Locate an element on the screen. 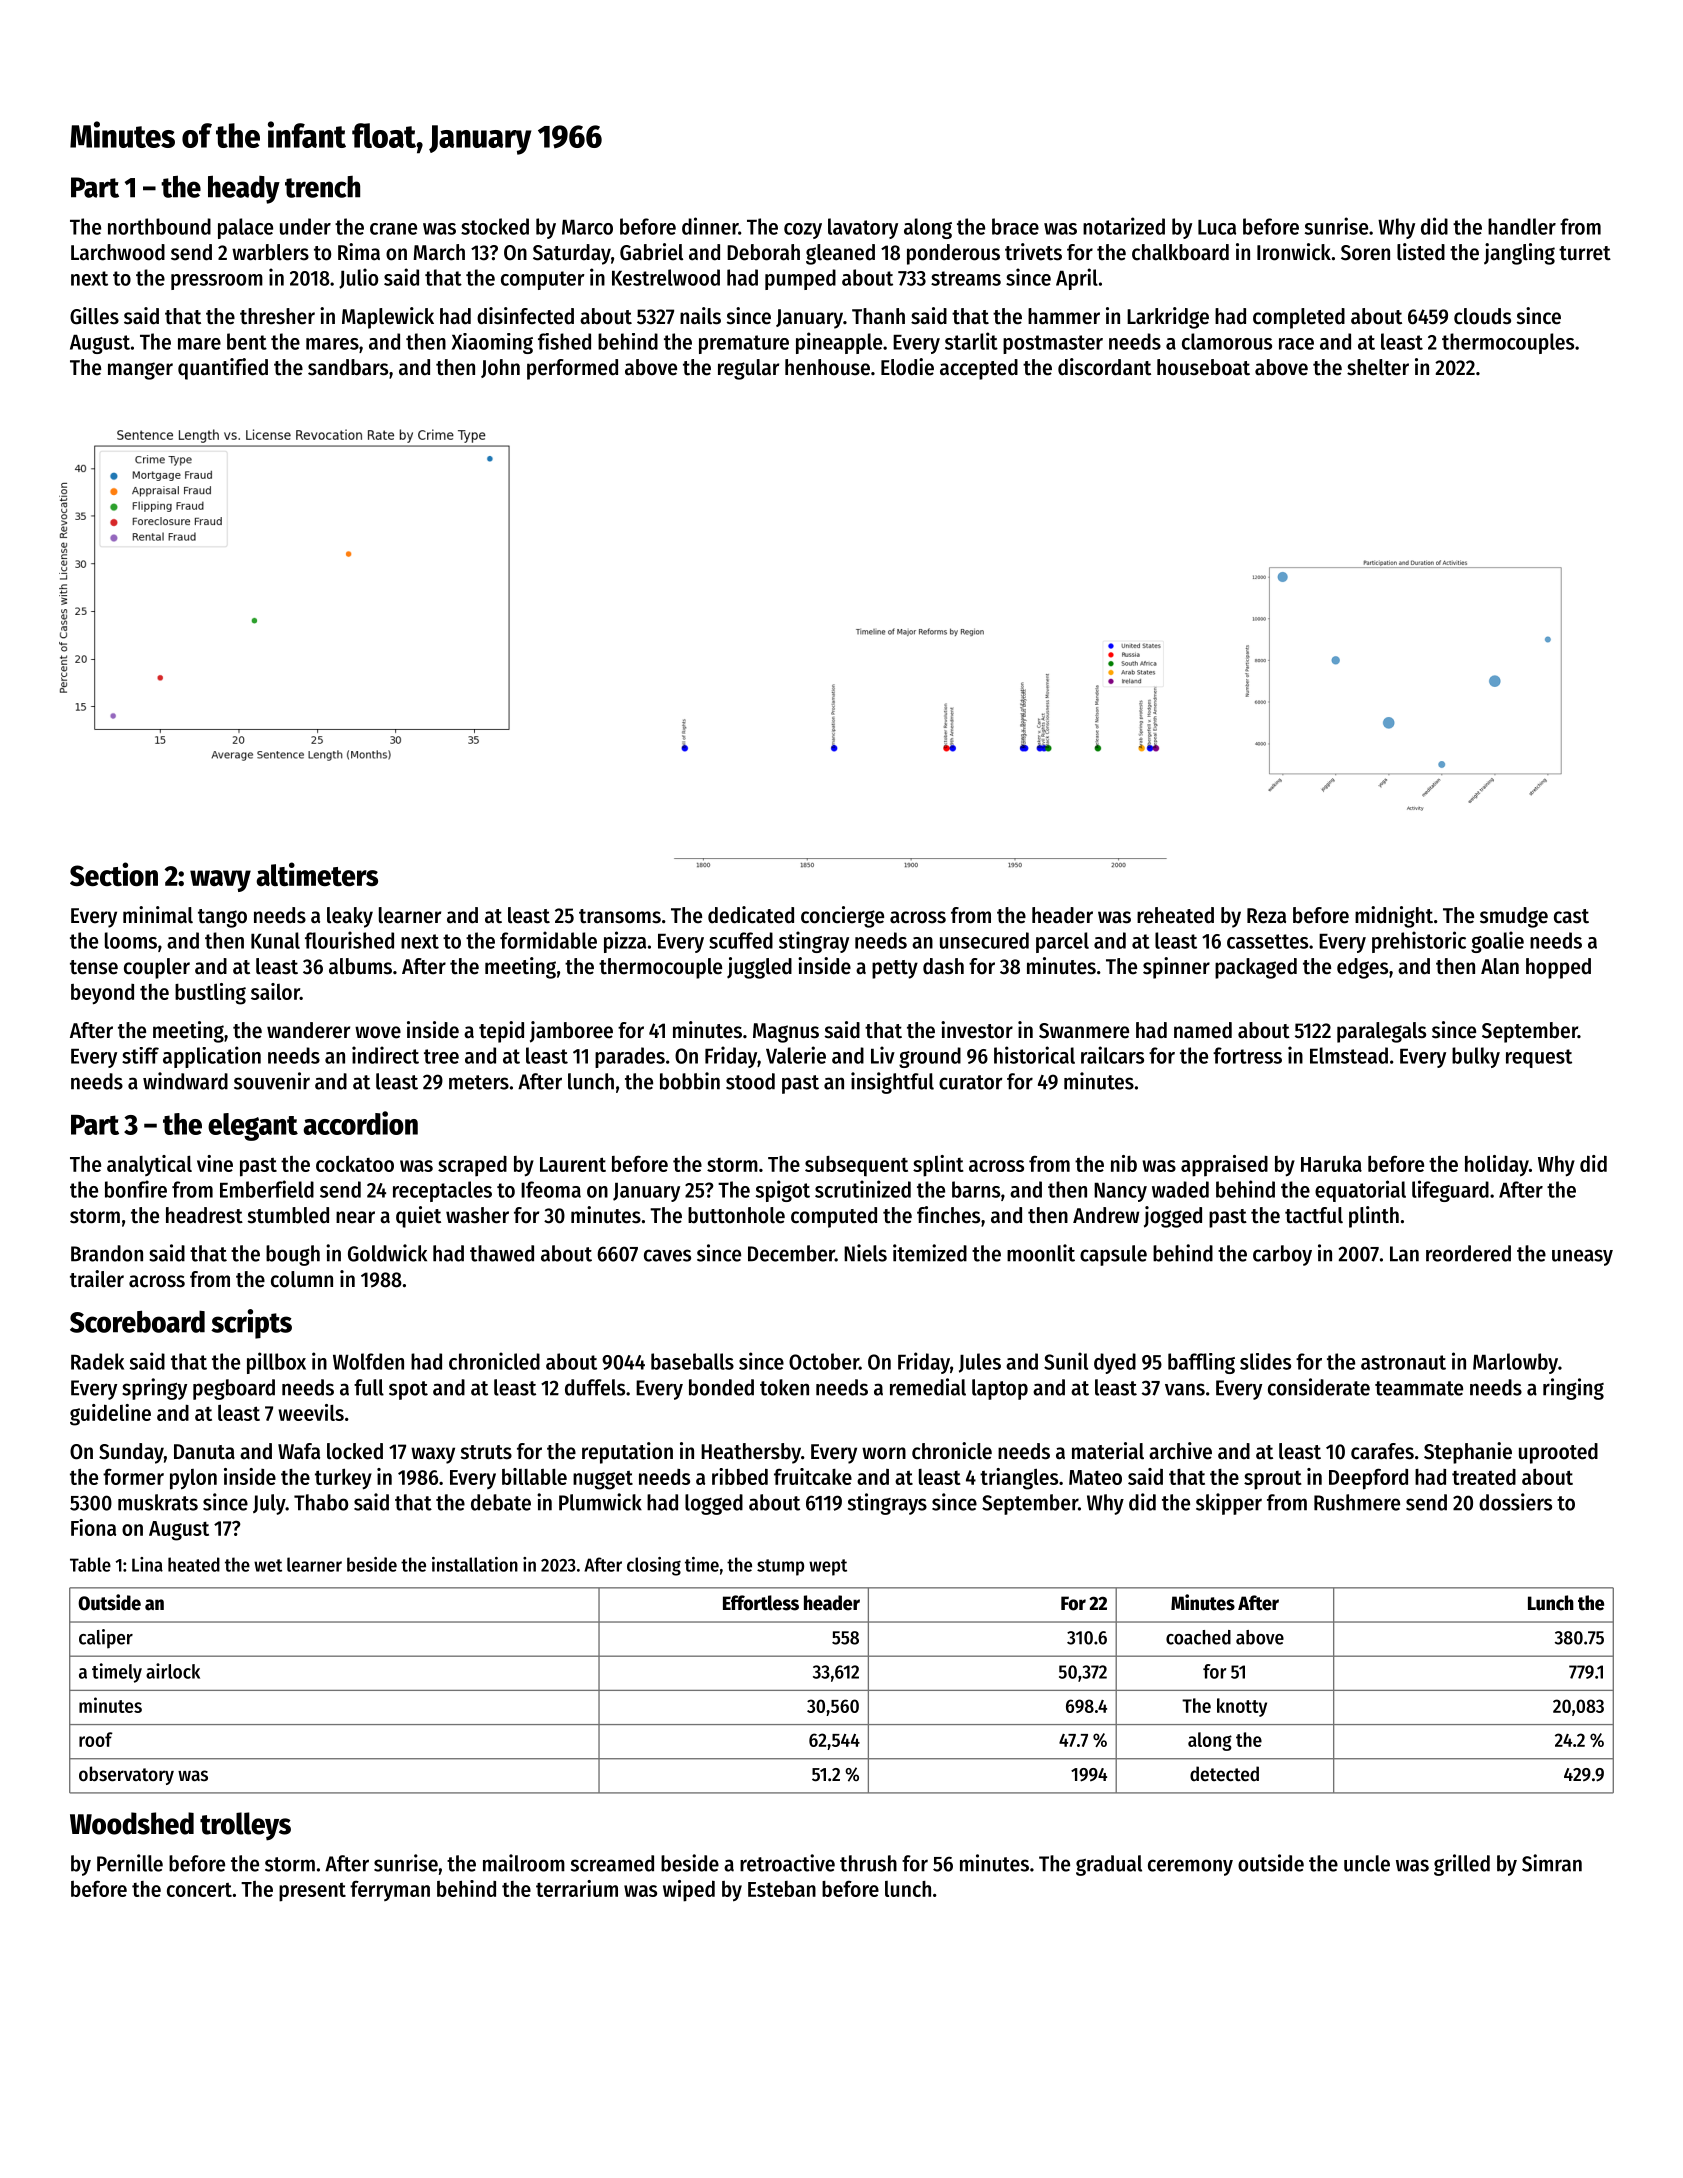 The image size is (1683, 2178). trench is located at coordinates (322, 187).
